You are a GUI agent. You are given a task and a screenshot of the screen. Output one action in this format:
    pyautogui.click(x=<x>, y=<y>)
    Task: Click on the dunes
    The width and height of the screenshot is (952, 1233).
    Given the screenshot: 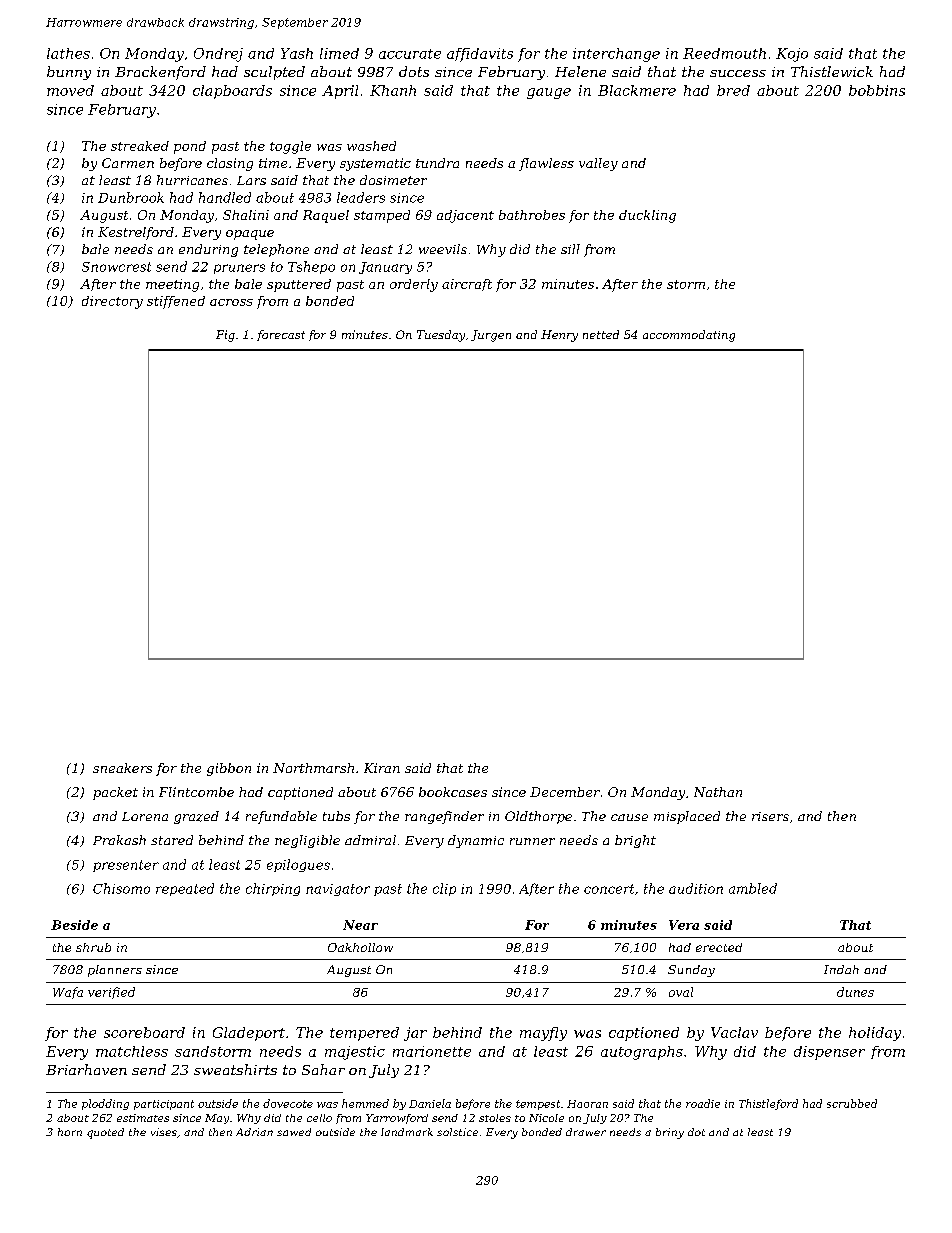 What is the action you would take?
    pyautogui.click(x=855, y=992)
